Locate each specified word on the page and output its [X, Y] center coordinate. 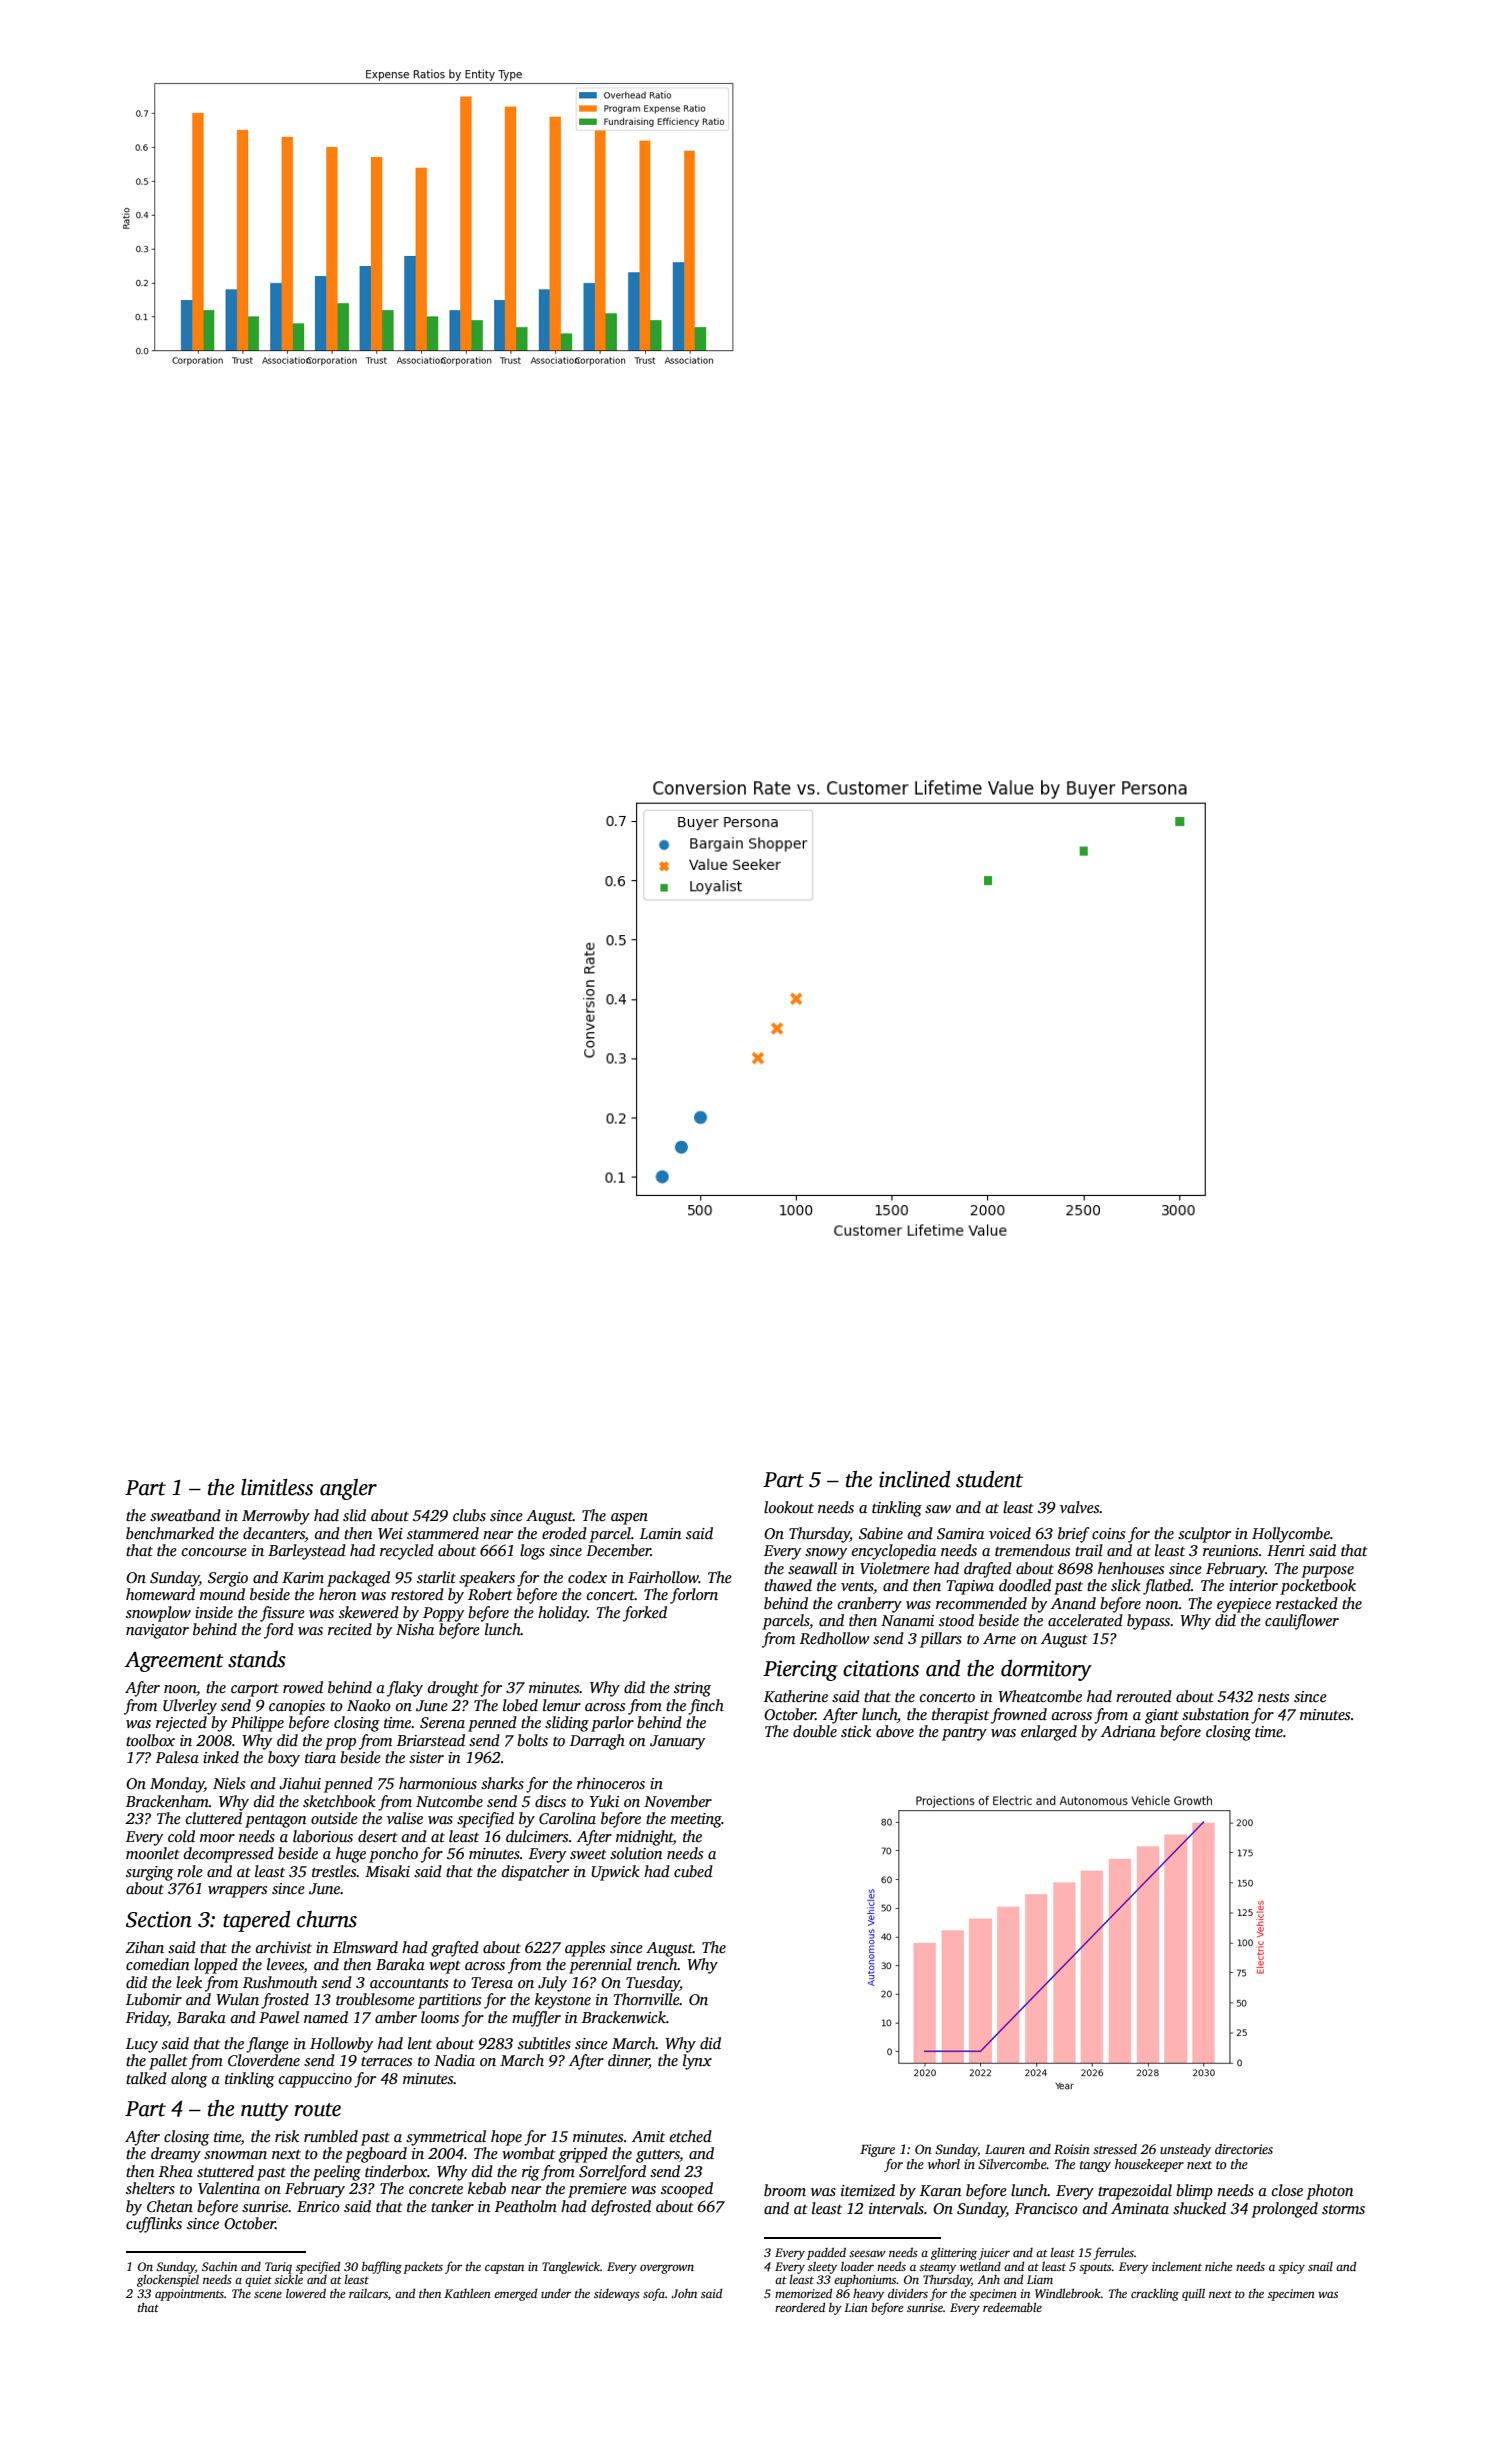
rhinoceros [611, 1783]
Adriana [1128, 1731]
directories [1244, 2149]
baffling [382, 2267]
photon [1330, 2192]
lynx [697, 2062]
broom [785, 2190]
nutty [265, 2112]
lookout [789, 1507]
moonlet [153, 1853]
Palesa [177, 1757]
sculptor [1204, 1535]
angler [348, 1489]
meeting [696, 1820]
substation [1215, 1714]
